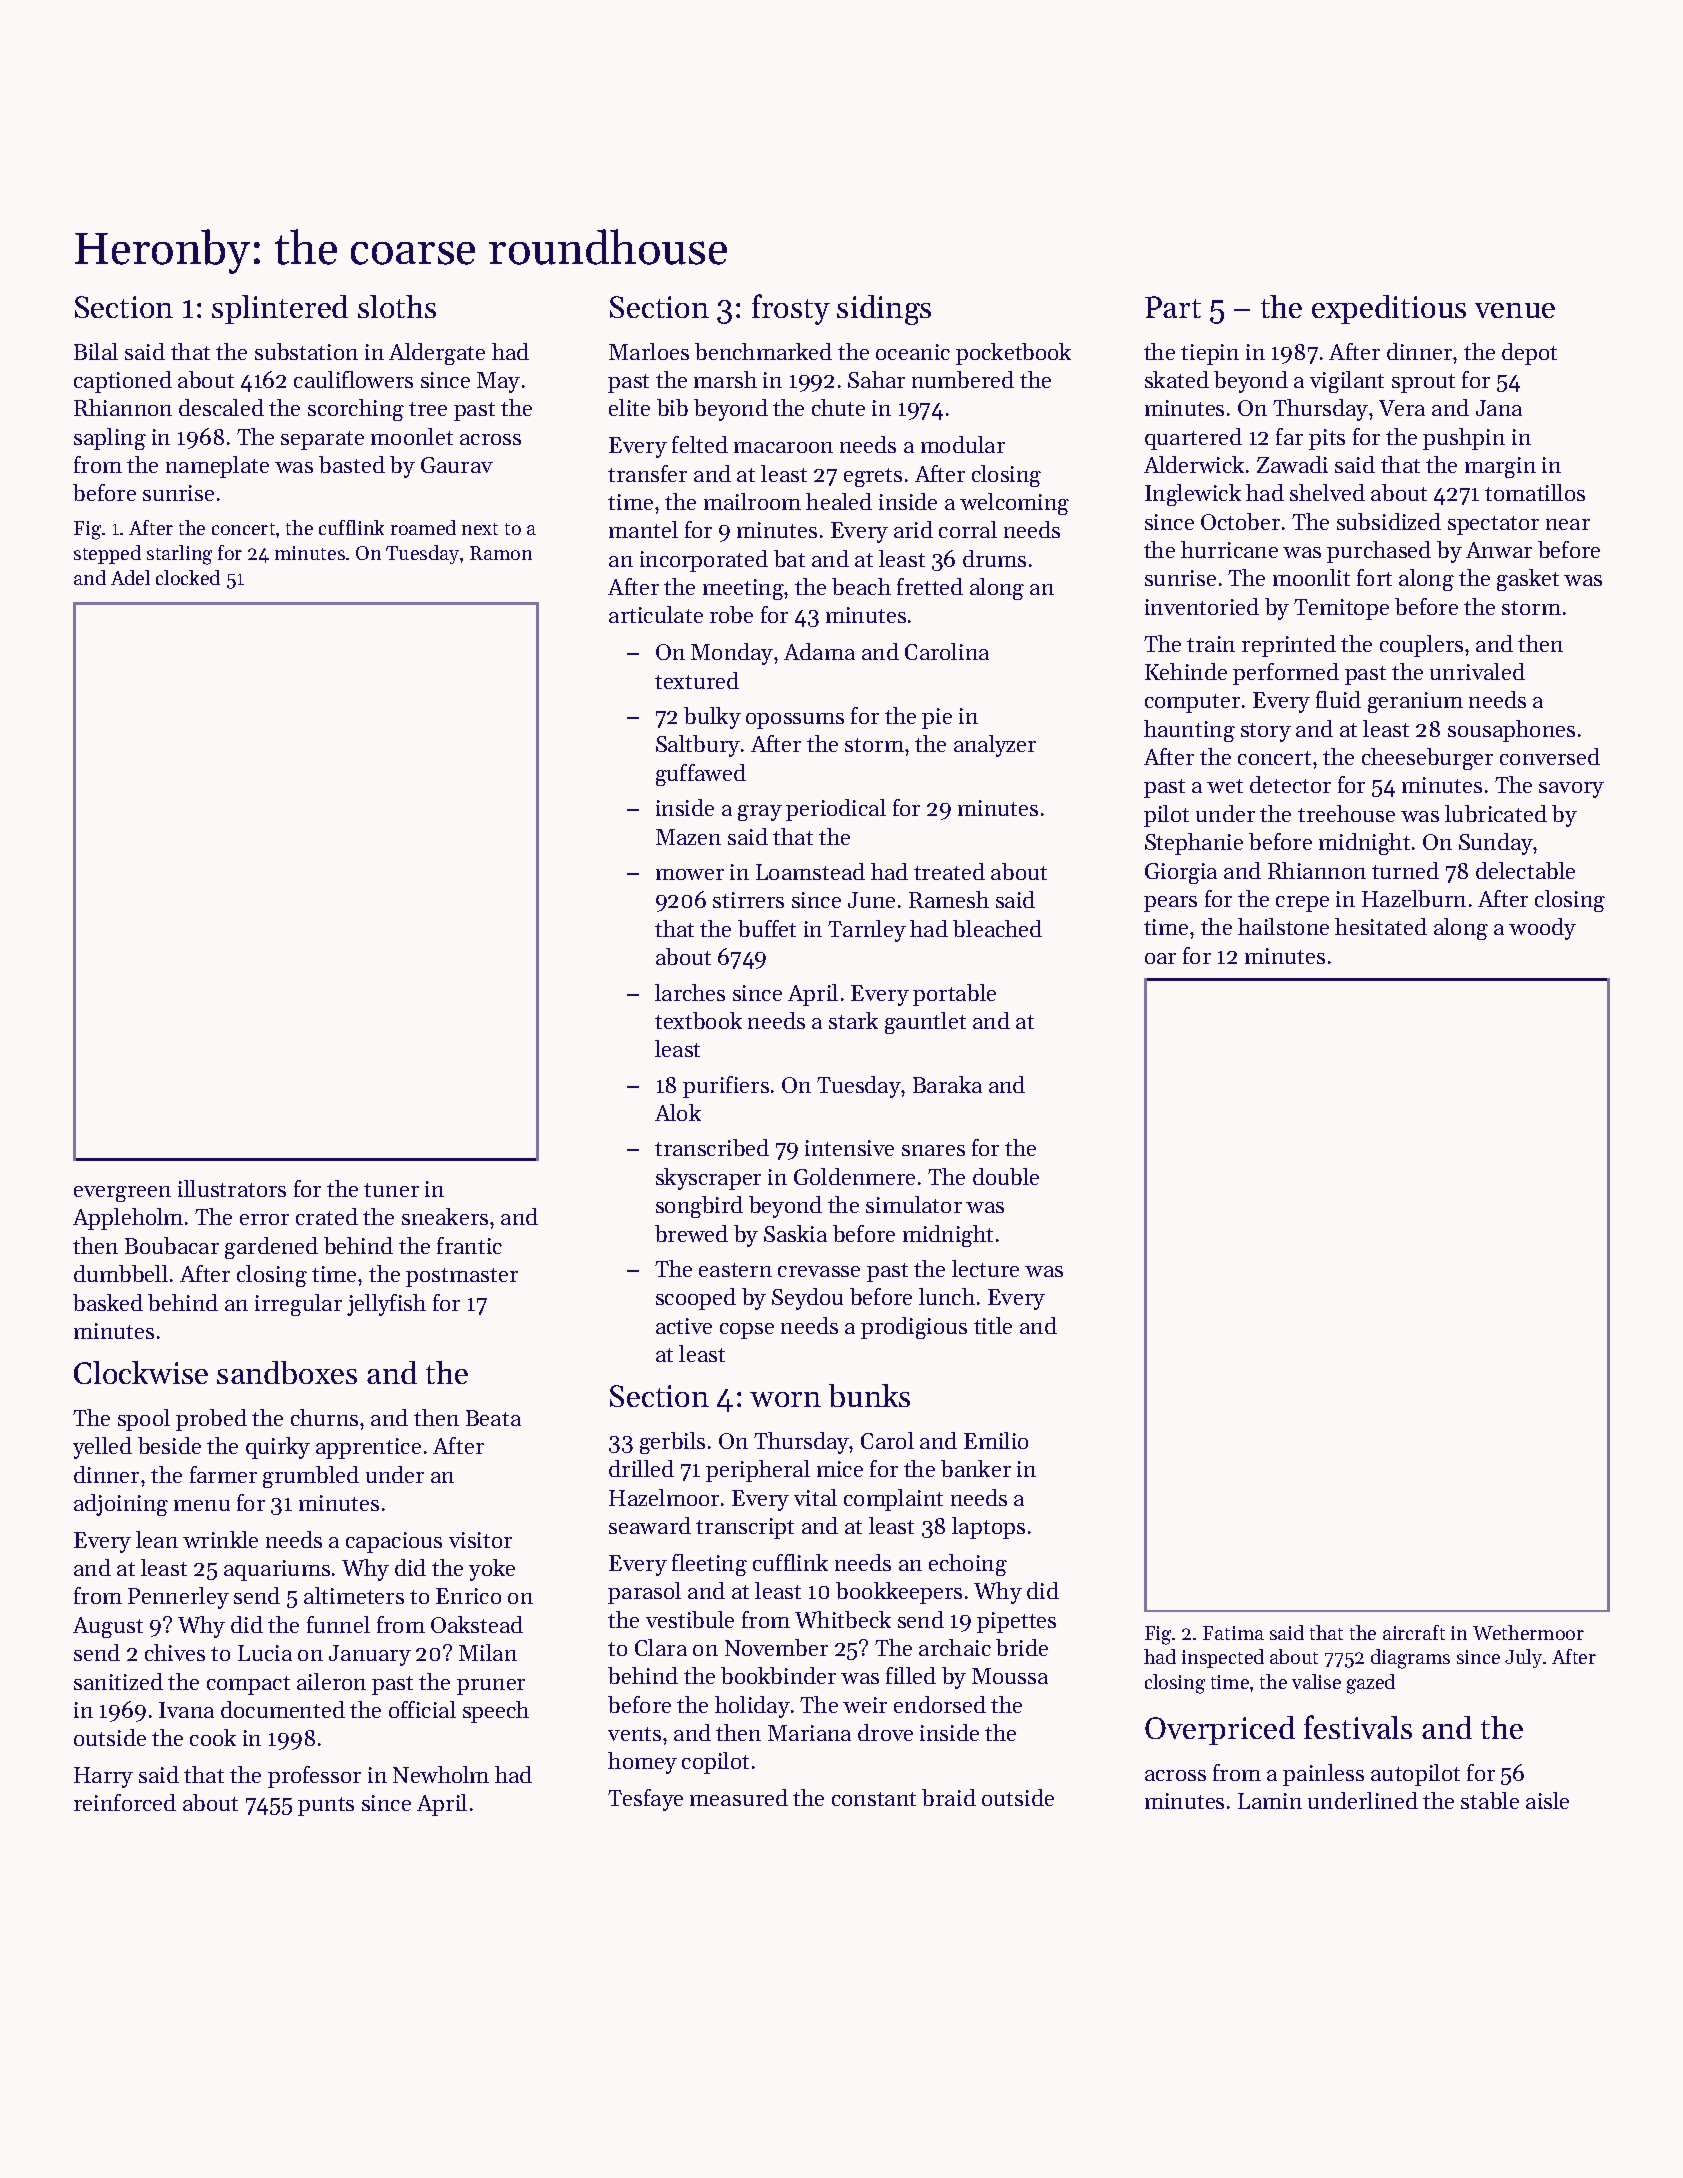 The width and height of the document is (1683, 2178). I want to click on constant, so click(874, 1799).
